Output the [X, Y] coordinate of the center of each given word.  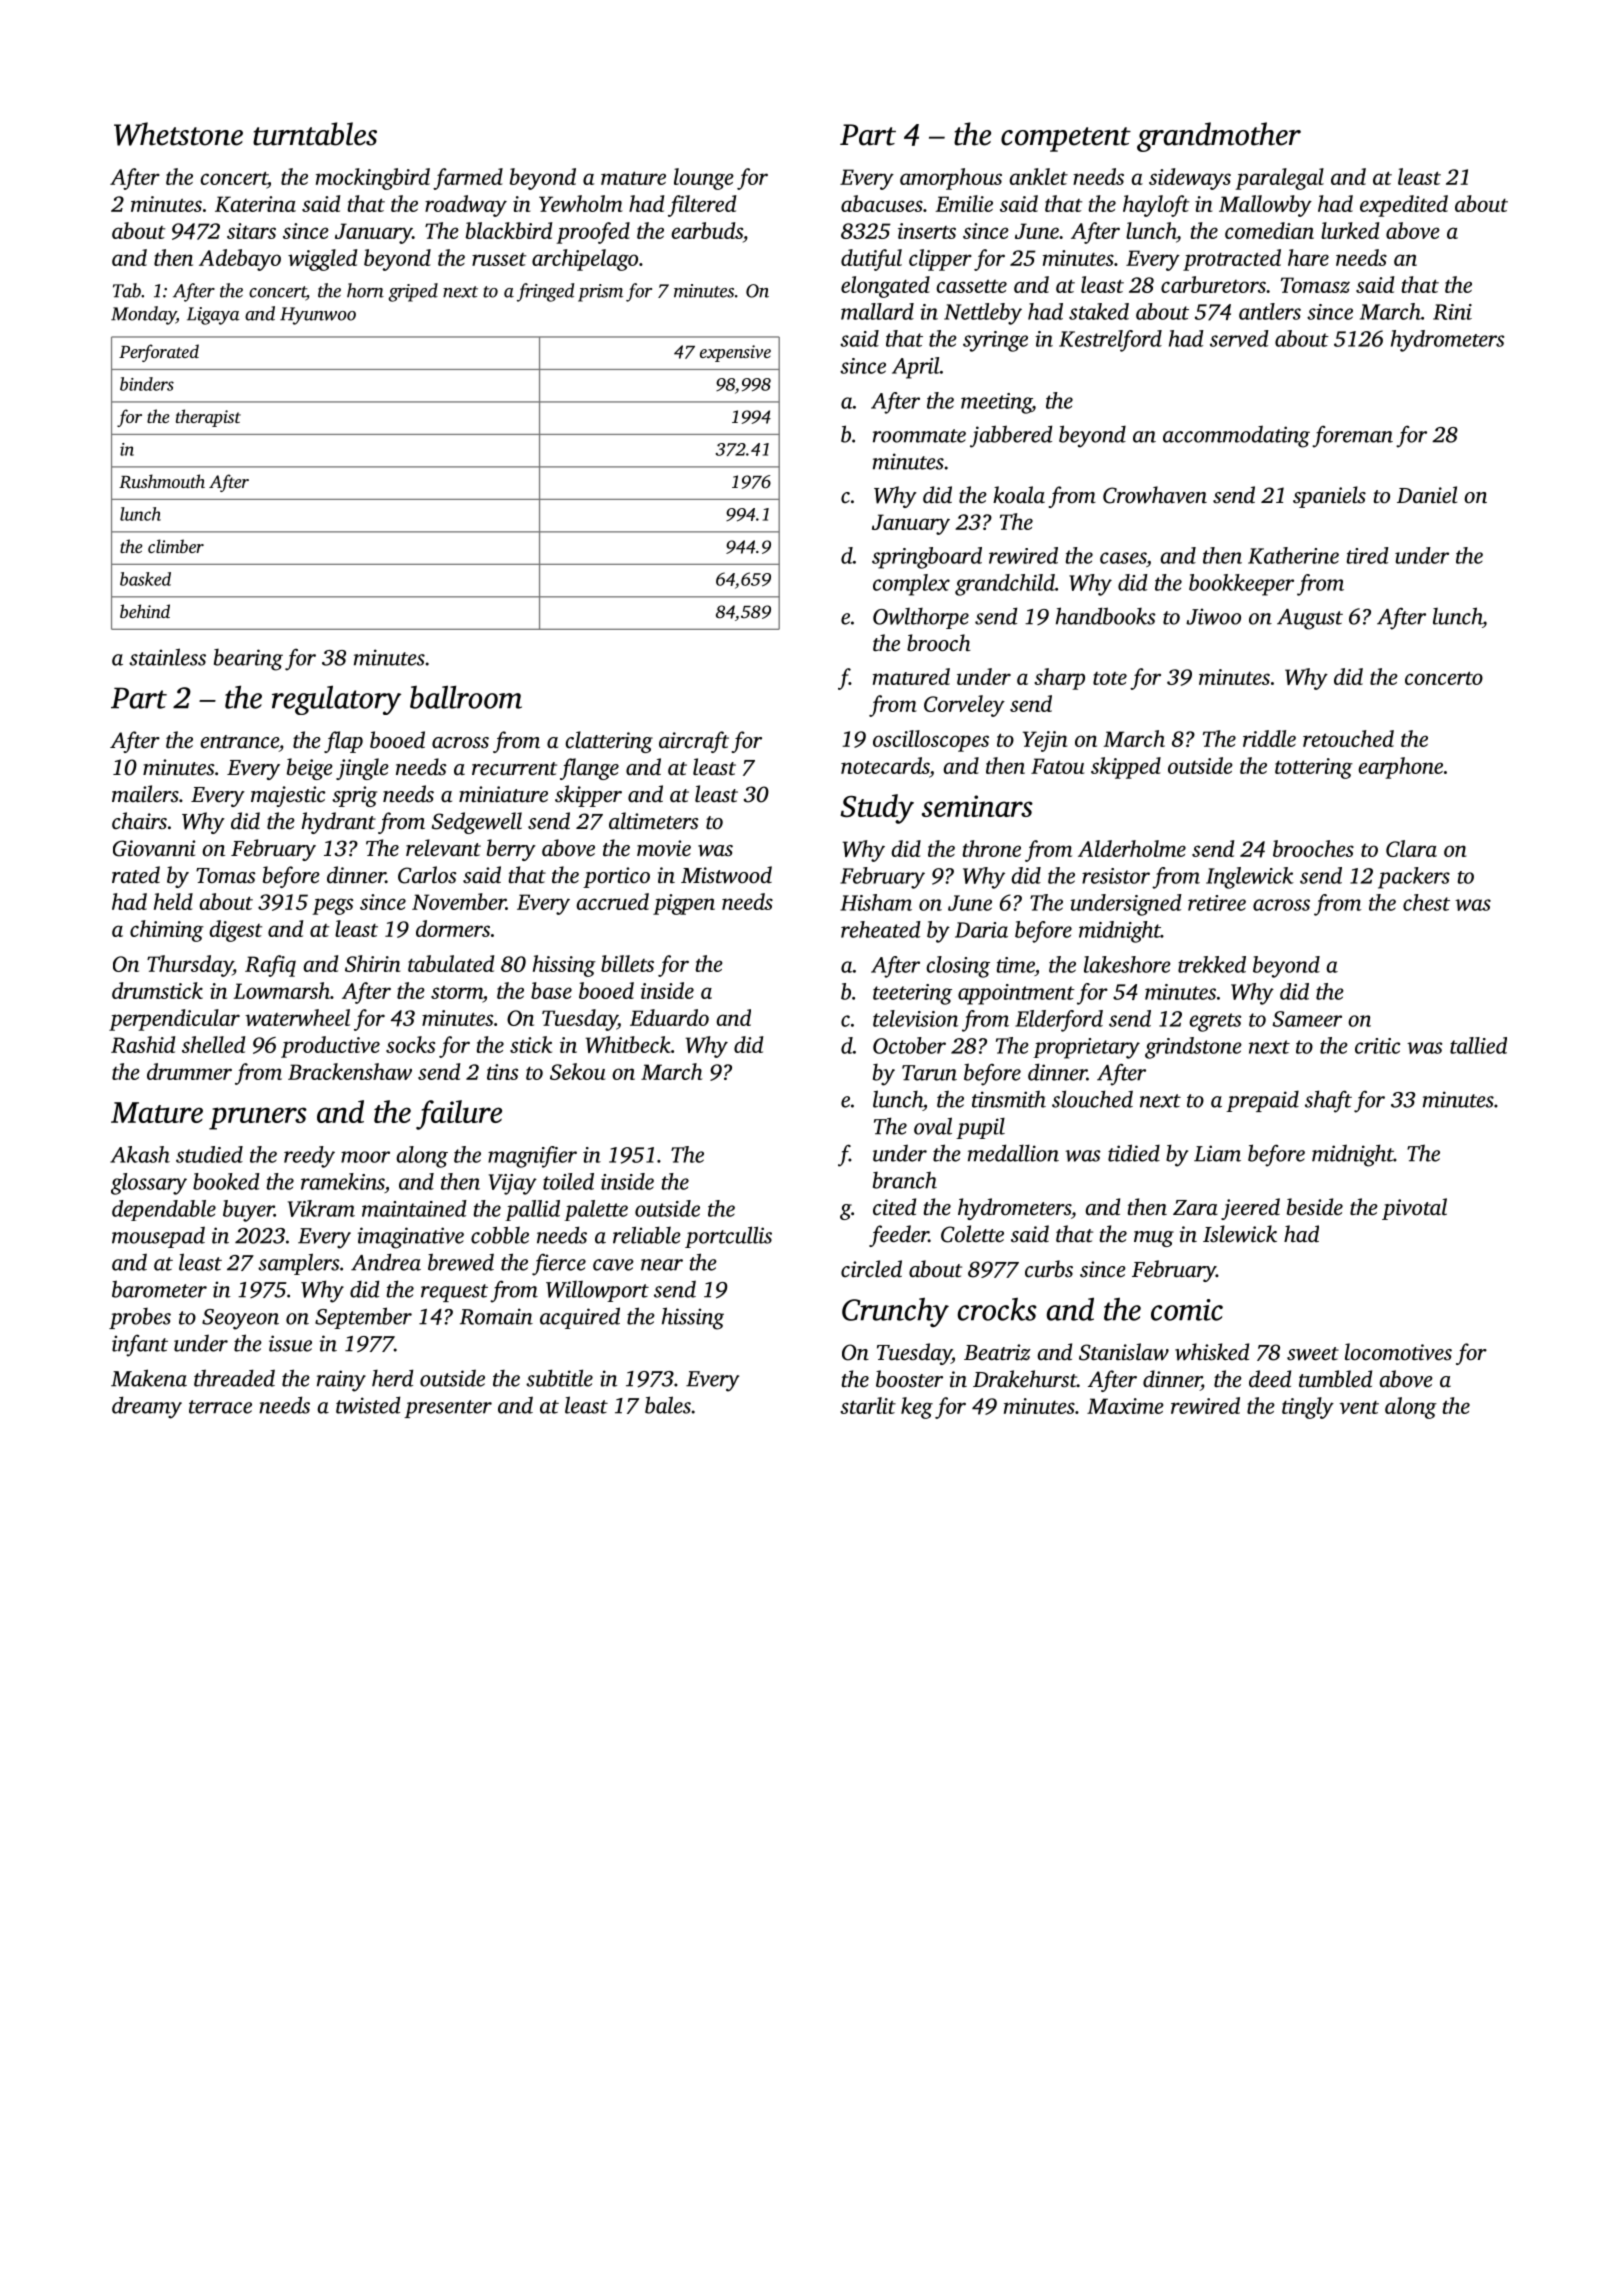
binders [147, 384]
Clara [1411, 848]
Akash [140, 1154]
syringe [995, 341]
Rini [1452, 312]
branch [905, 1180]
